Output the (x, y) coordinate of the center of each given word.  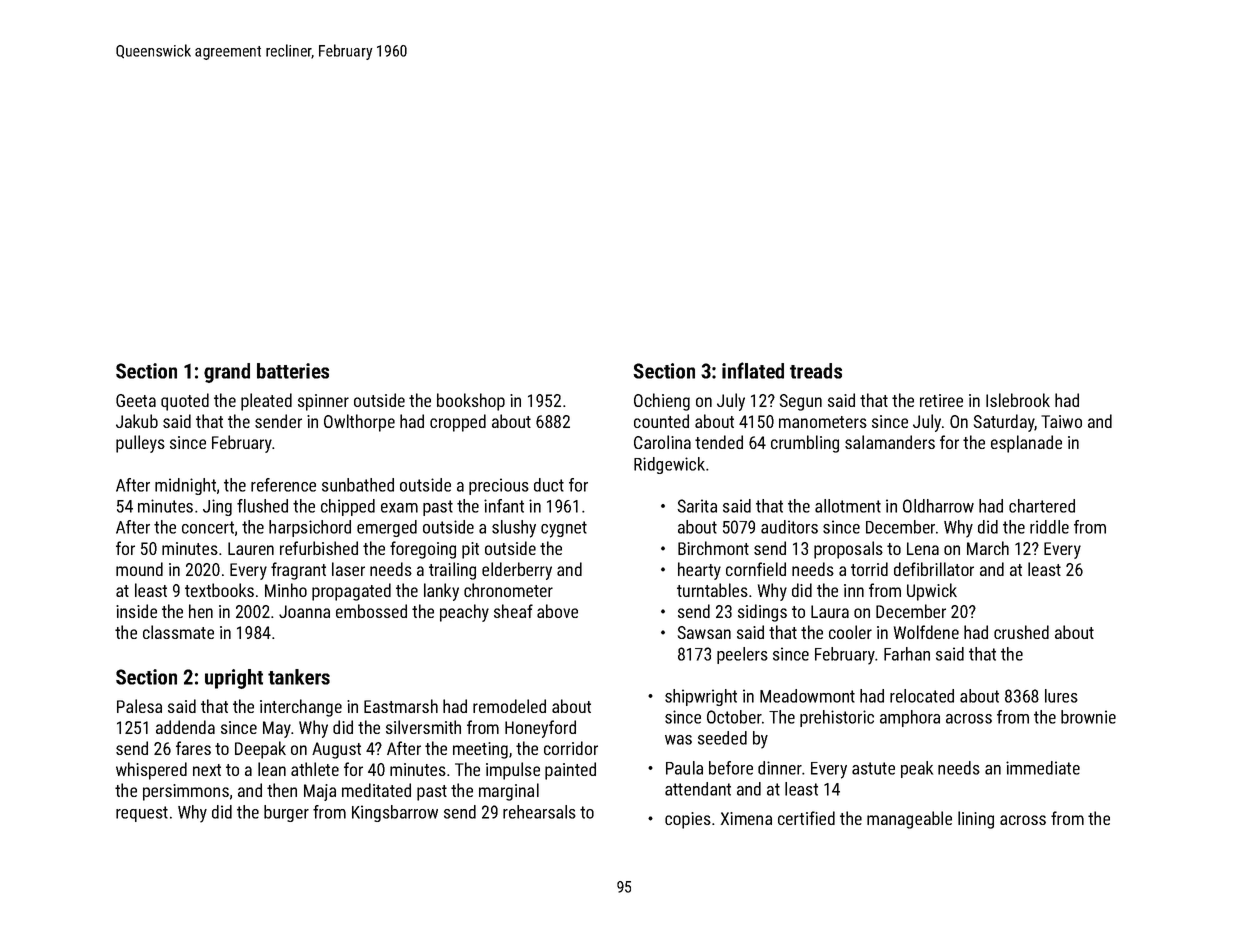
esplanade (1026, 444)
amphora (910, 718)
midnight (185, 486)
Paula (684, 768)
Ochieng (662, 402)
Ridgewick (669, 465)
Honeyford (540, 729)
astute (873, 768)
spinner (323, 402)
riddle (1049, 527)
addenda (185, 727)
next (207, 770)
